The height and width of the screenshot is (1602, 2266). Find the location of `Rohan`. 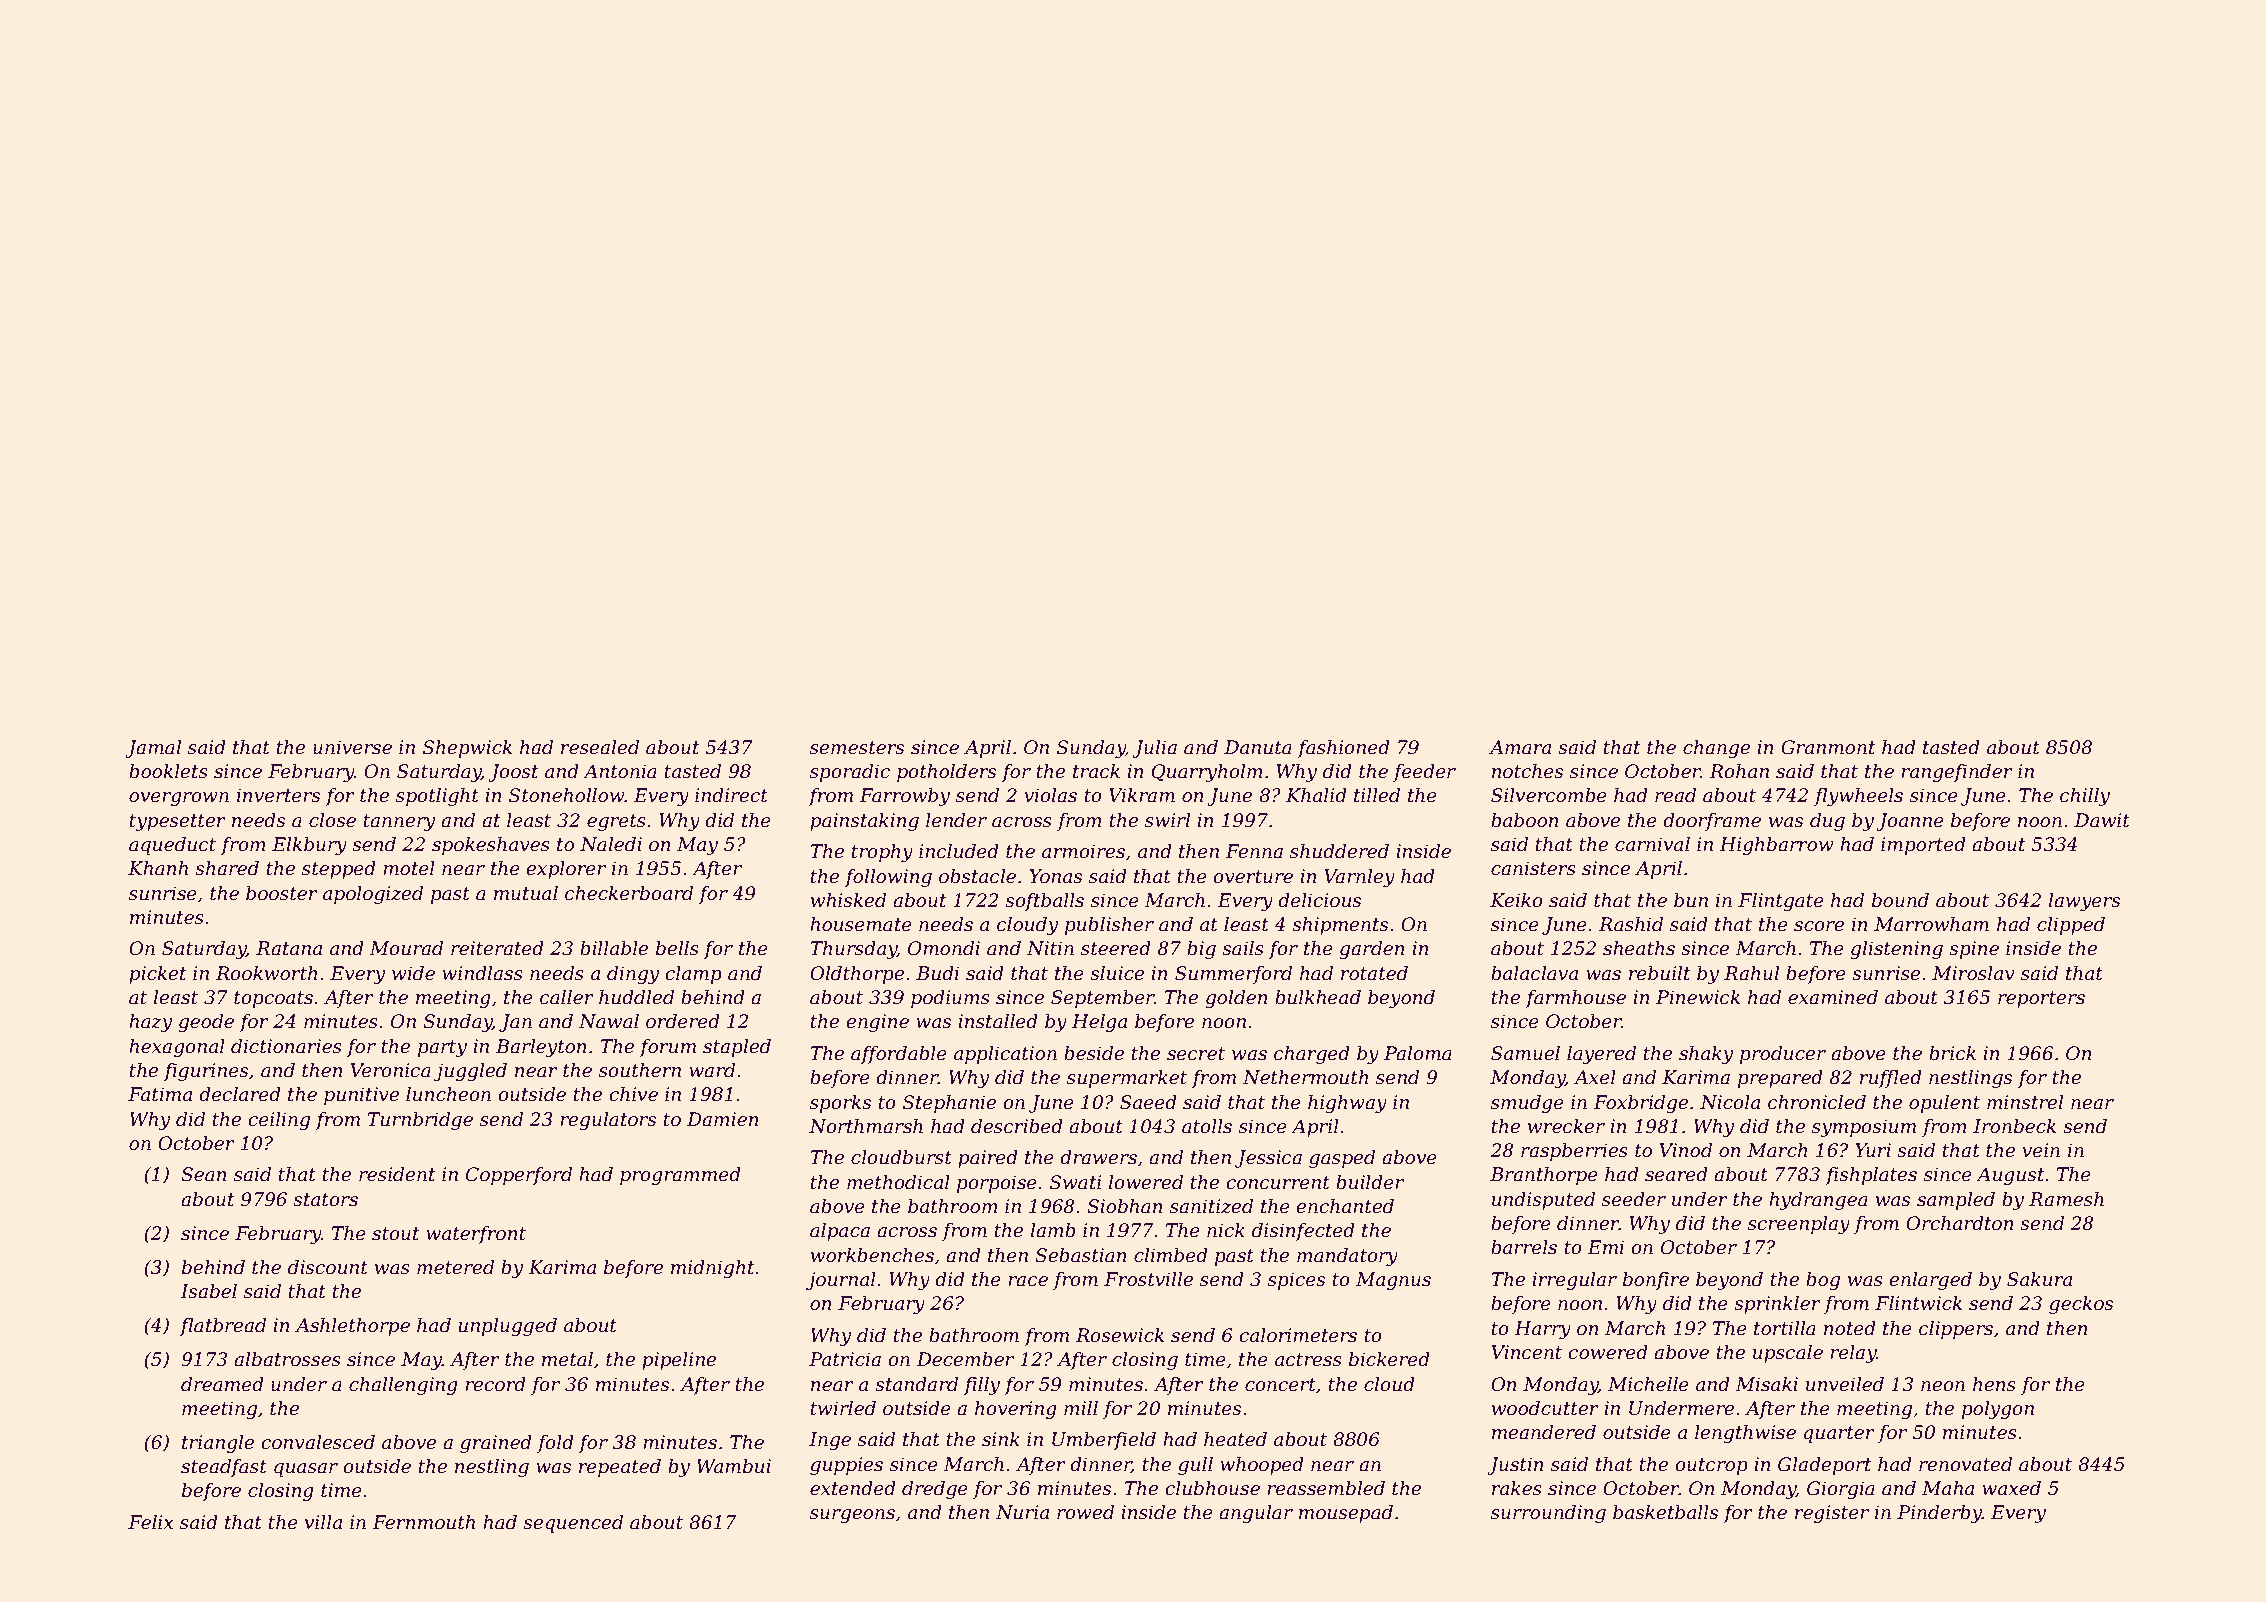

Rohan is located at coordinates (1739, 771).
